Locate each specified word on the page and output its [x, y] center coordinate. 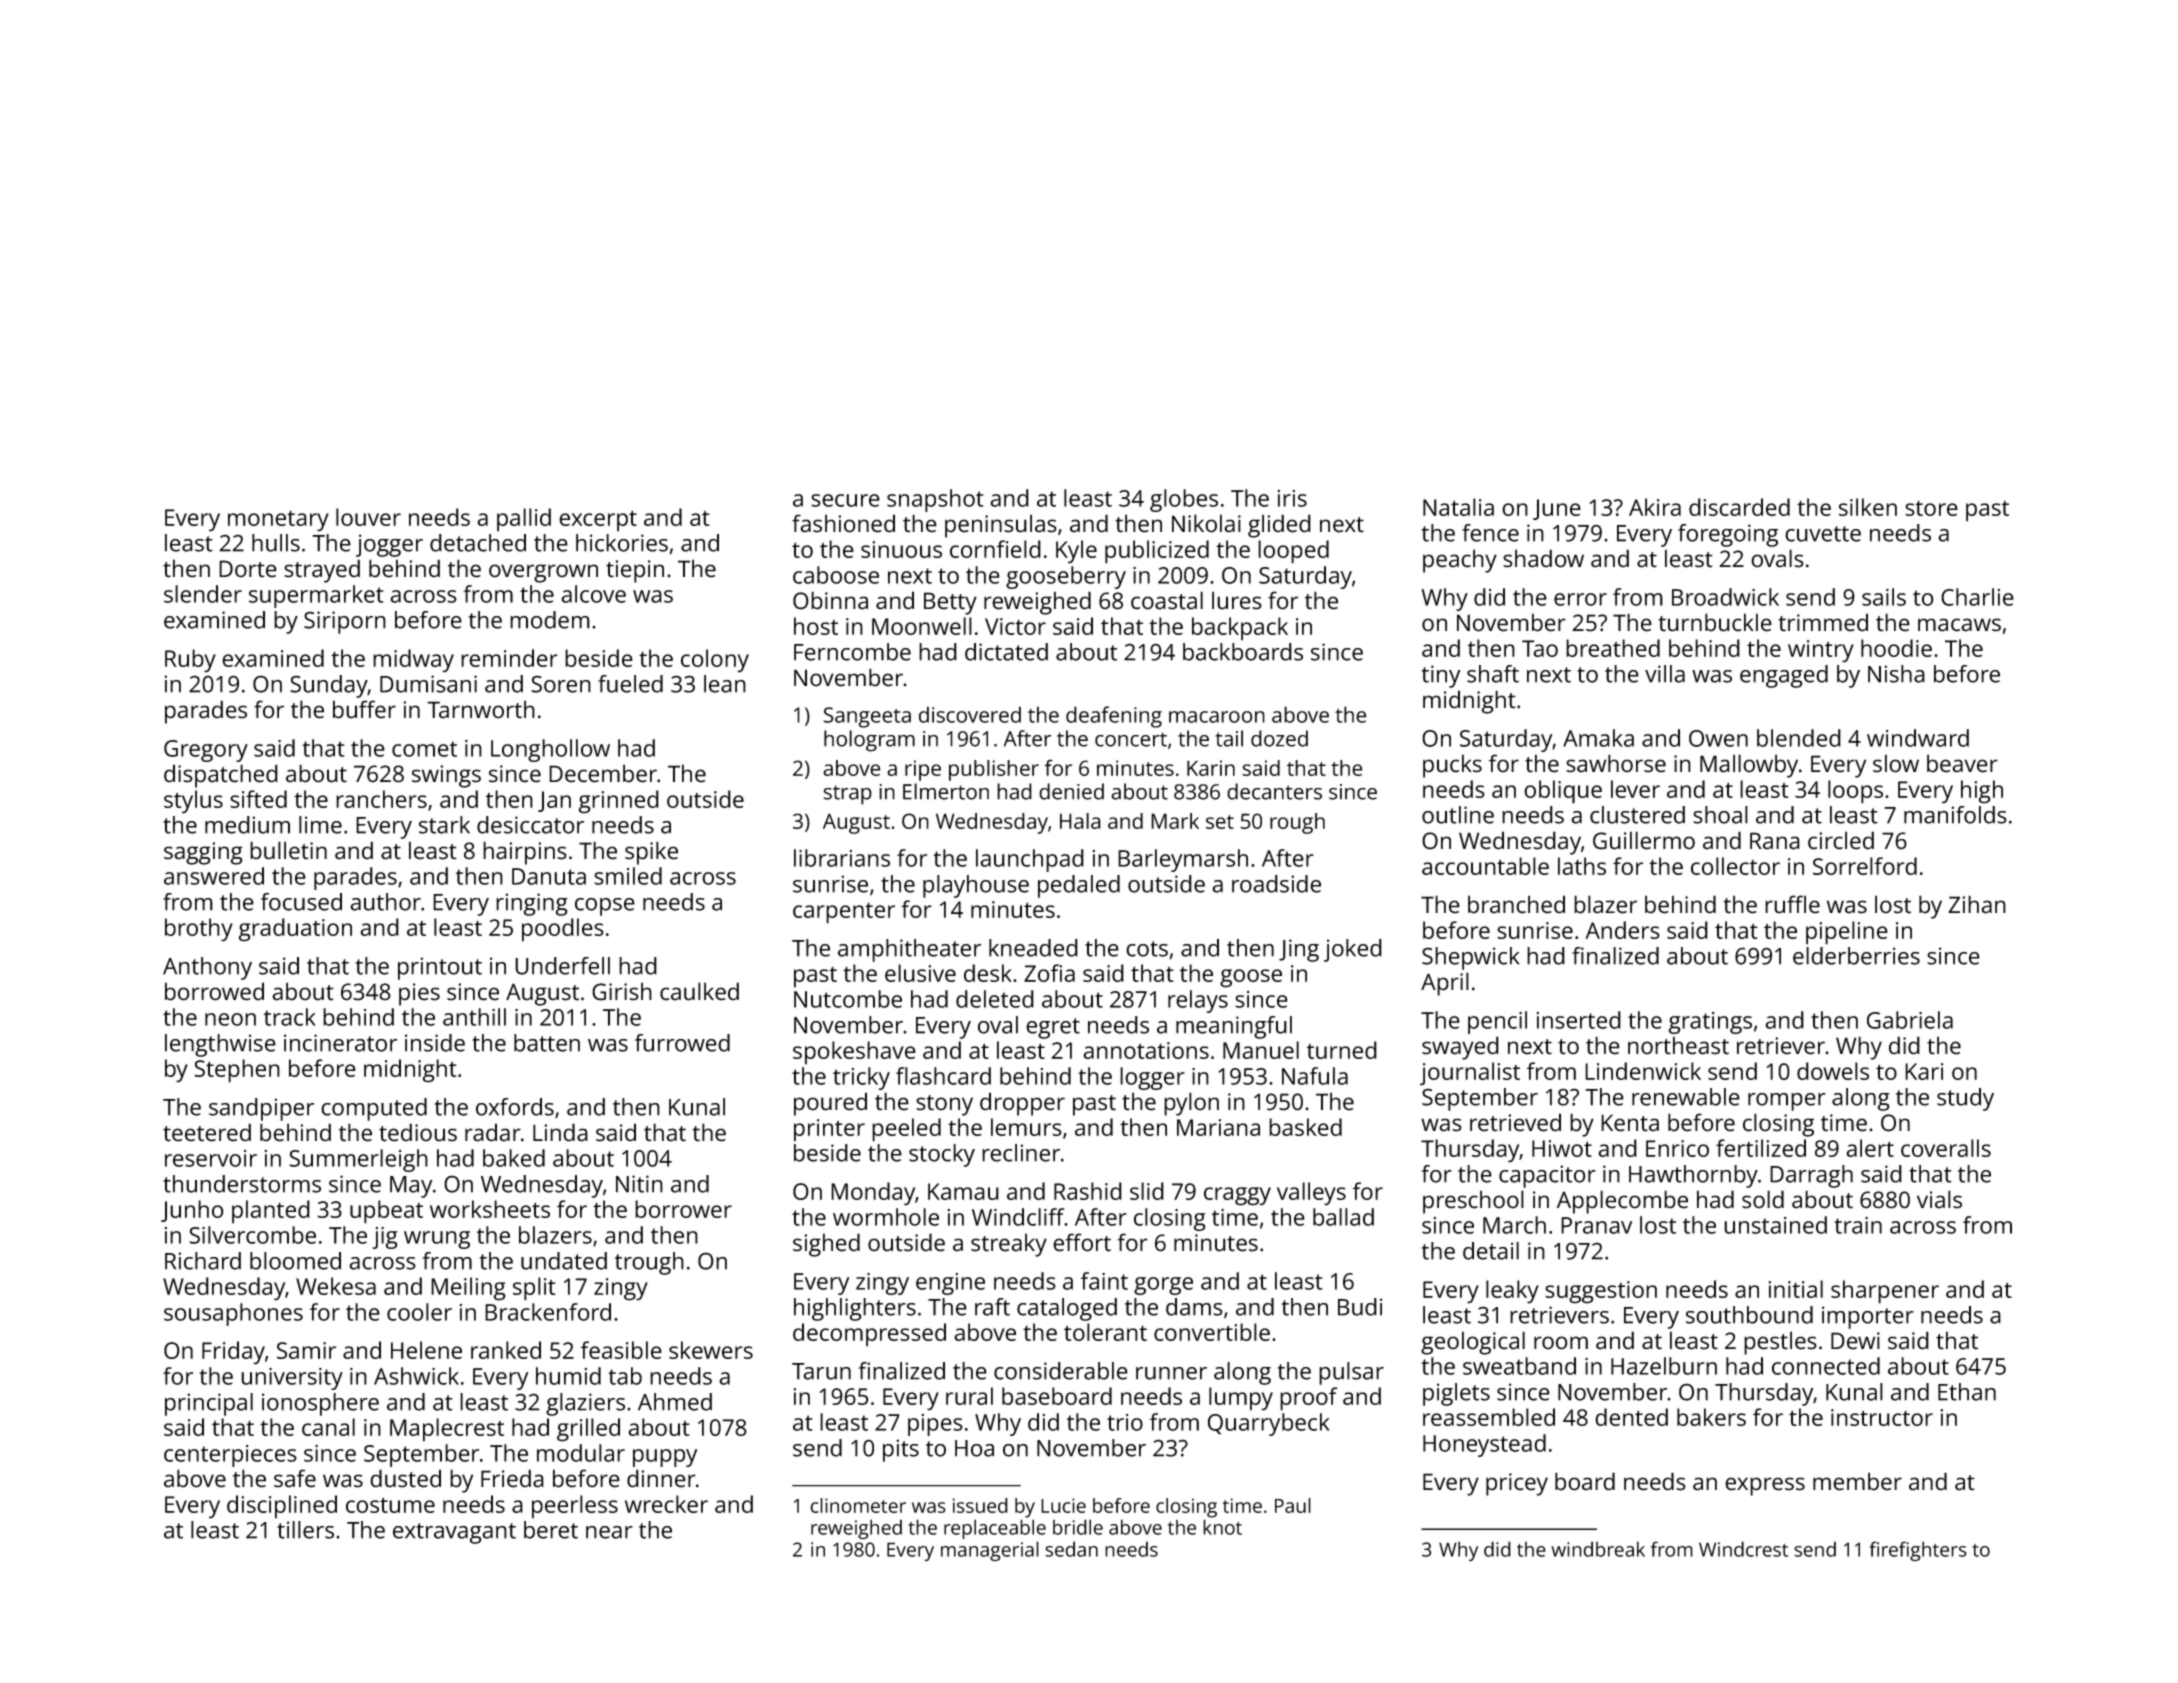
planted [271, 1212]
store [1931, 508]
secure [845, 500]
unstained [1775, 1225]
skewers [711, 1350]
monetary [278, 521]
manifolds [1955, 815]
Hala [1080, 821]
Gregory [206, 751]
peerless [575, 1507]
